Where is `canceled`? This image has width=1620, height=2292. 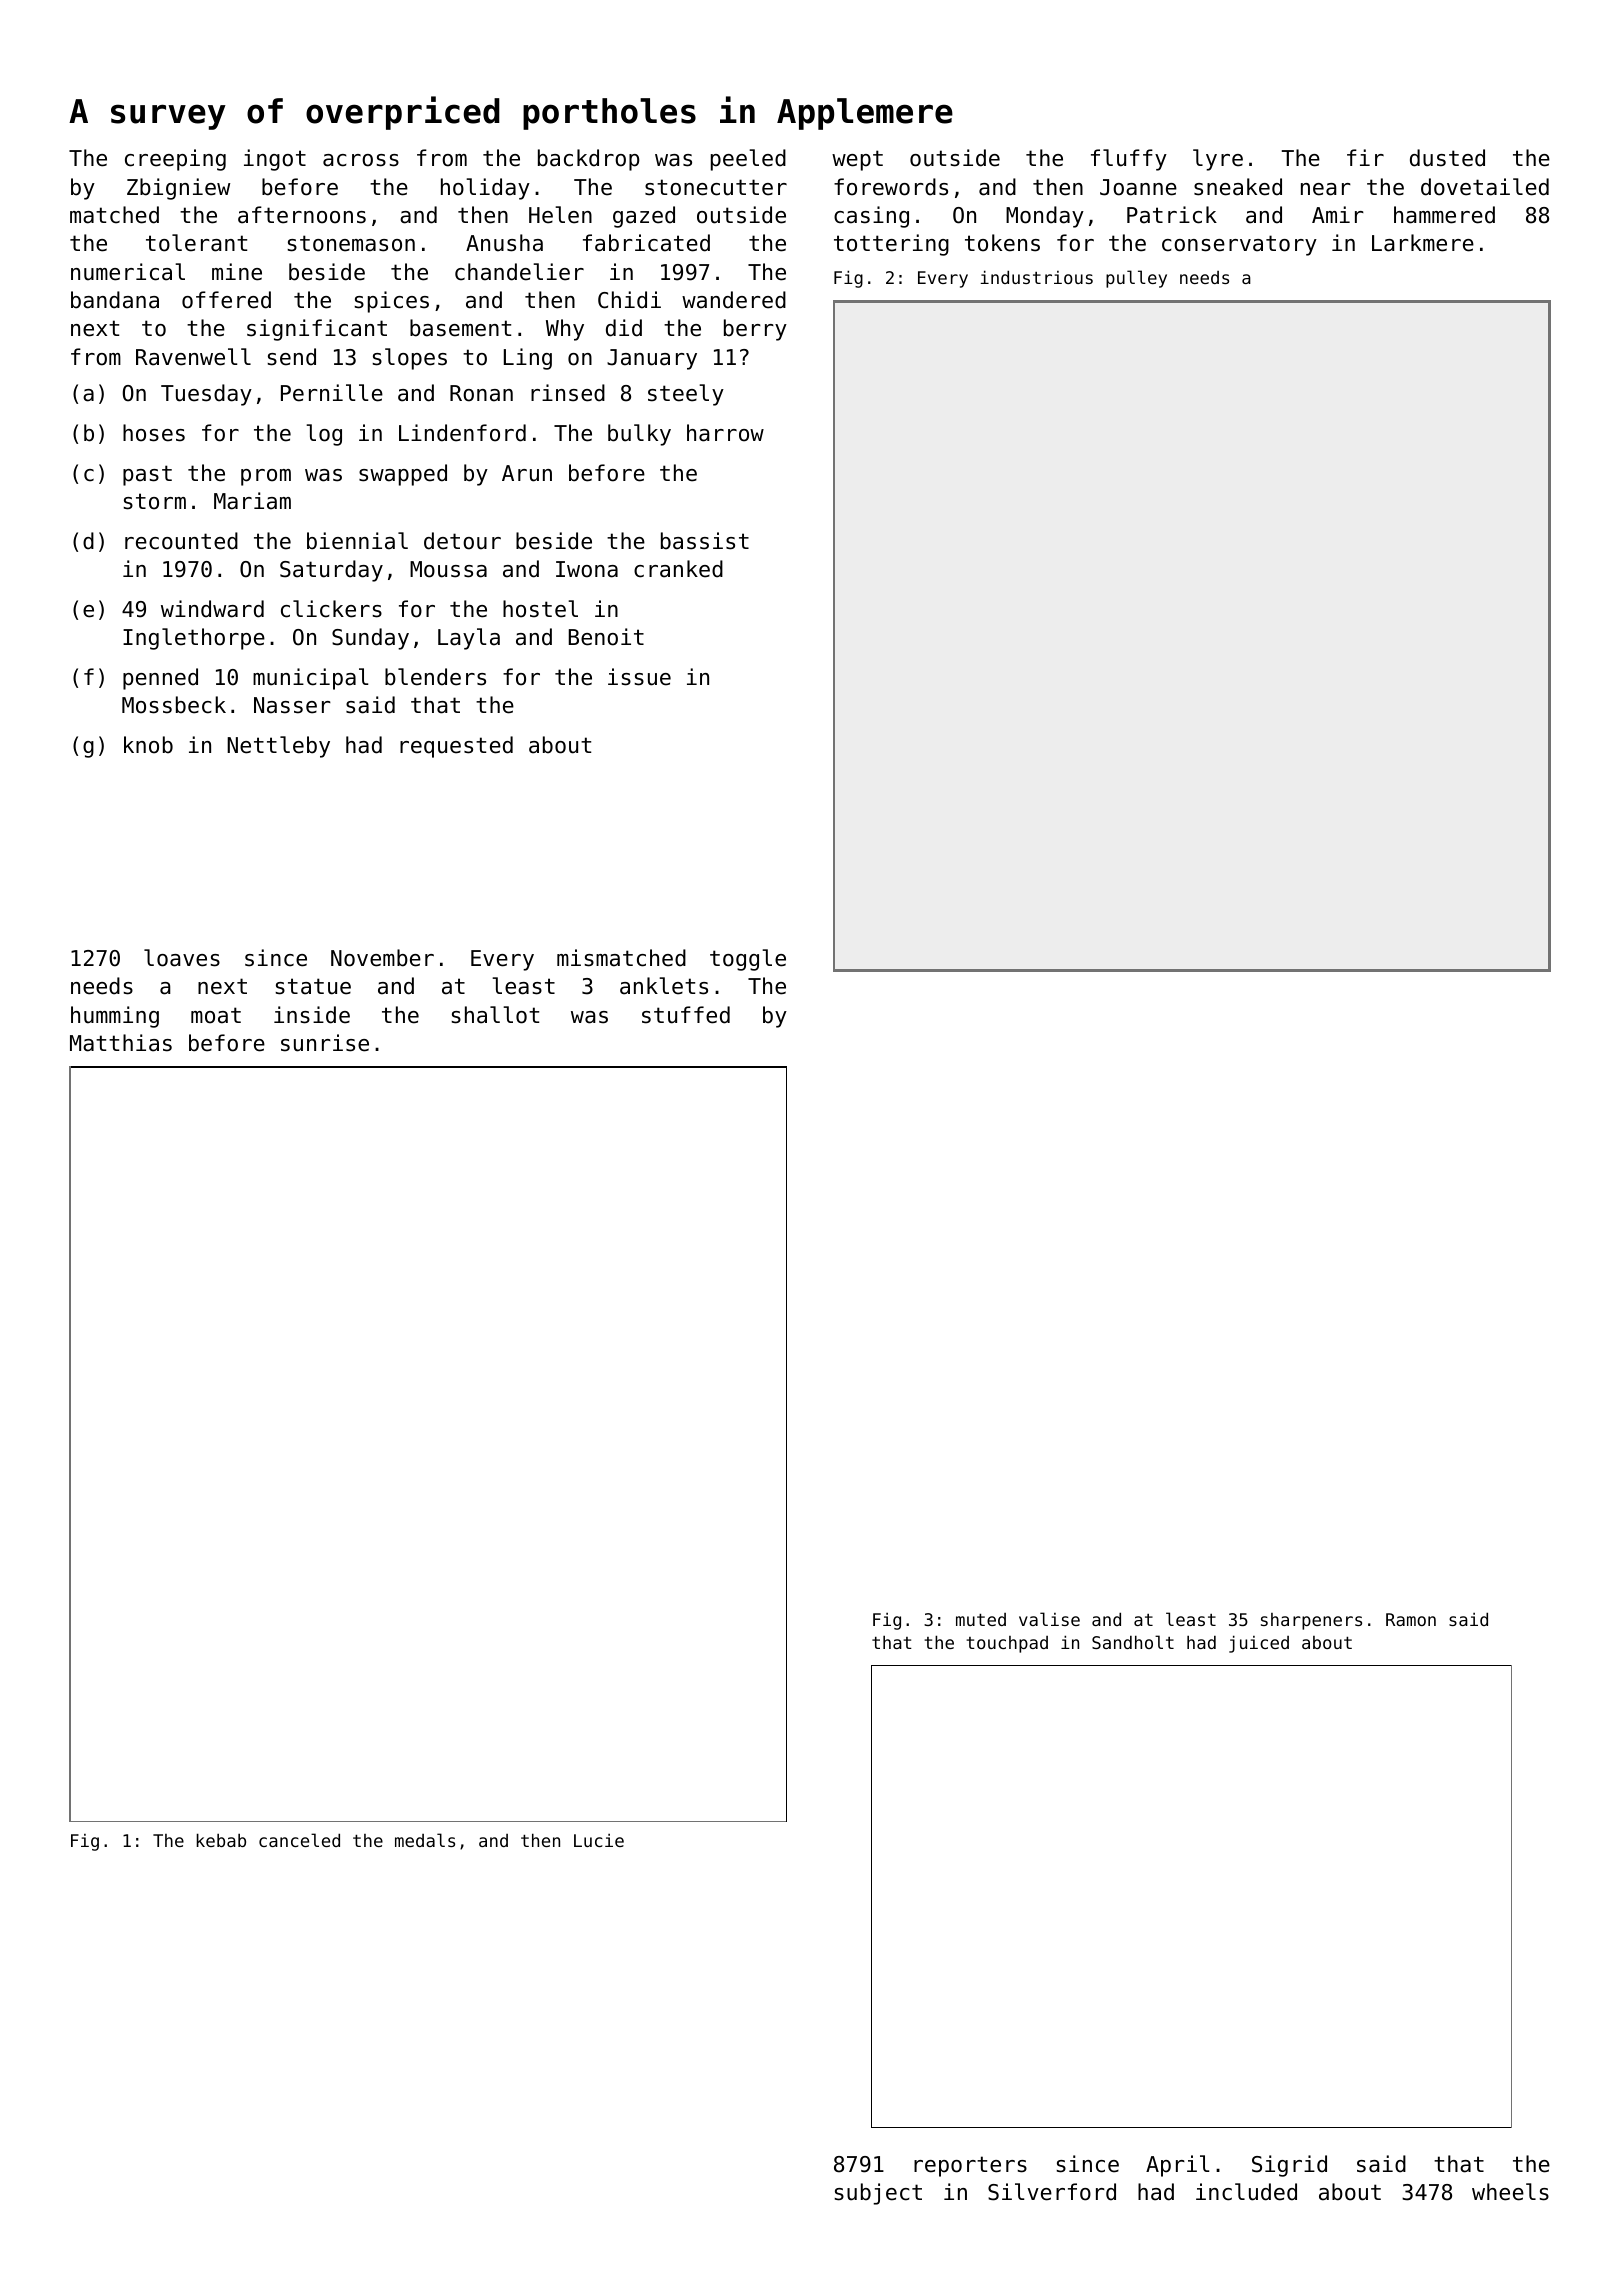 canceled is located at coordinates (299, 1840).
